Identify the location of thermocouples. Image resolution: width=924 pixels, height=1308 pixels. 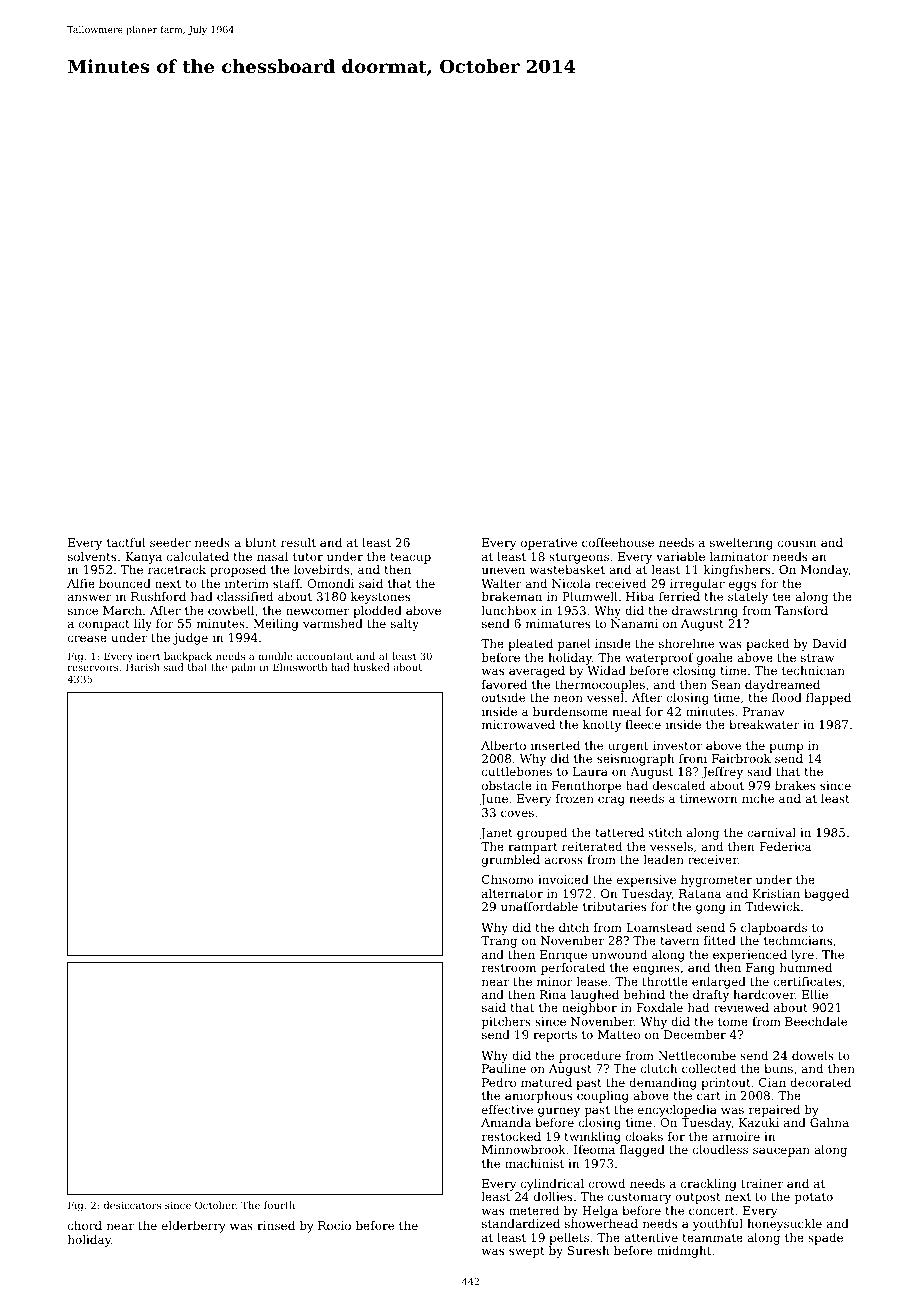
(600, 686).
